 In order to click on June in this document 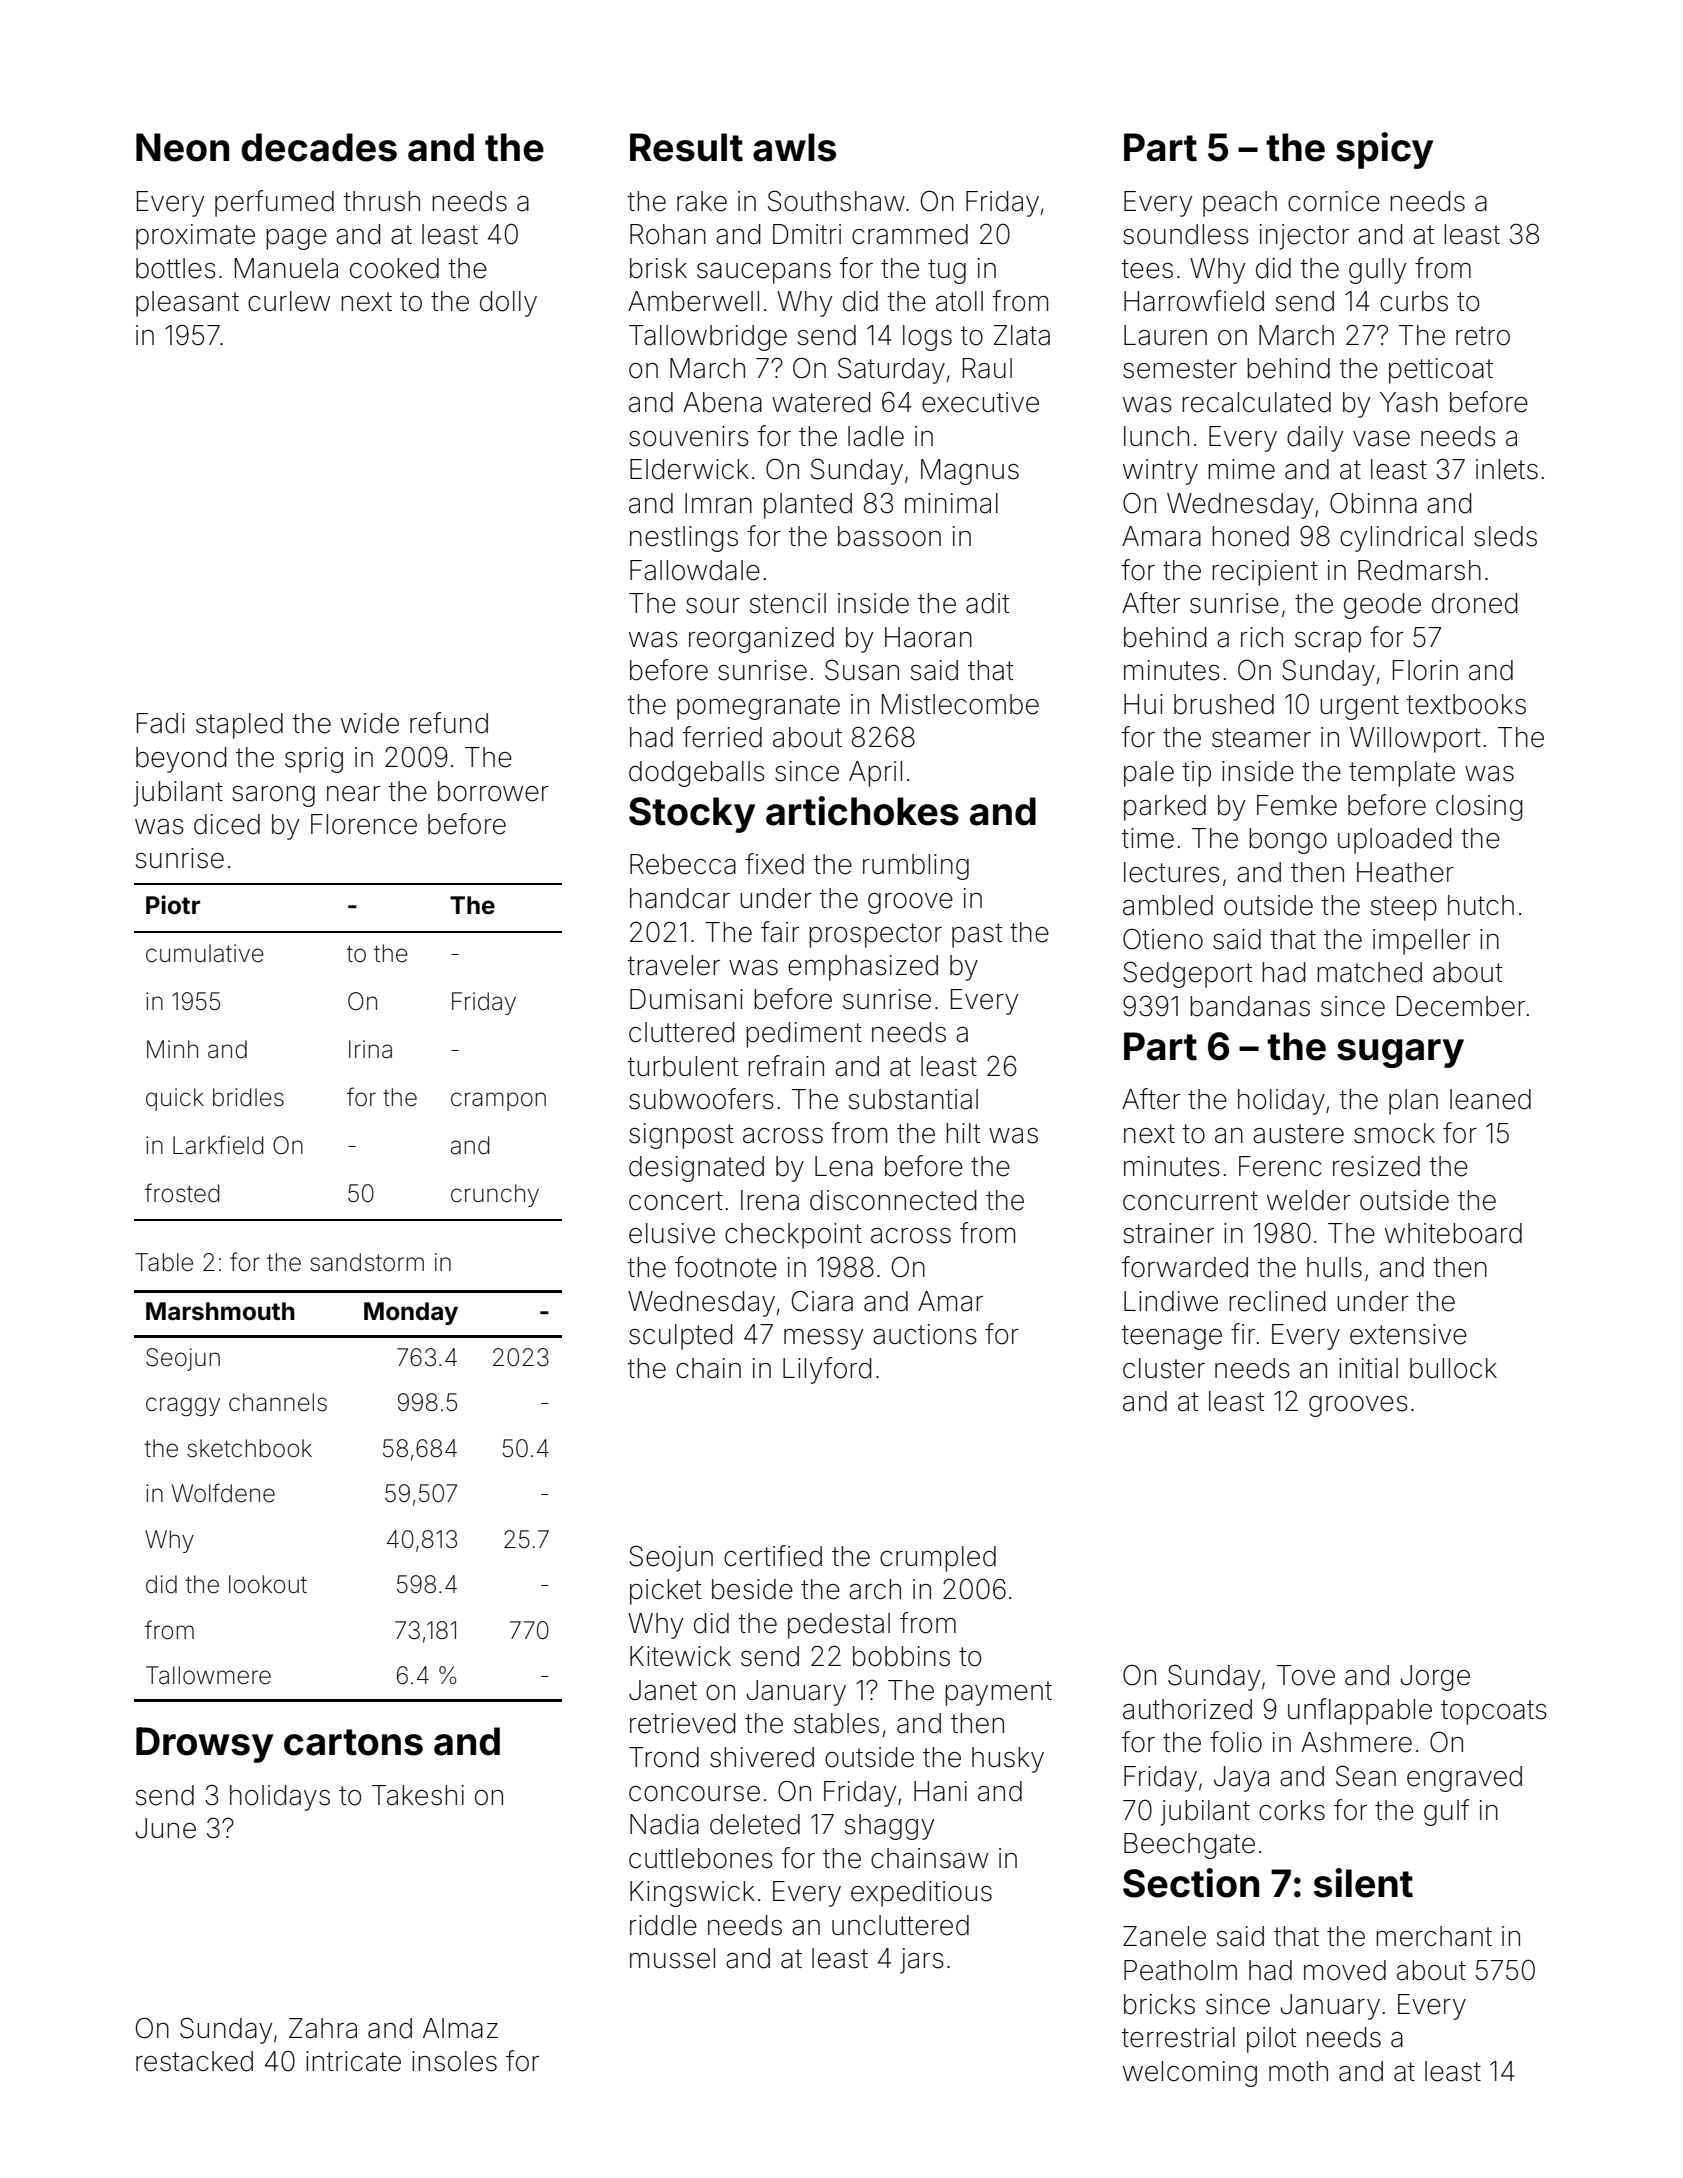, I will do `click(166, 1828)`.
